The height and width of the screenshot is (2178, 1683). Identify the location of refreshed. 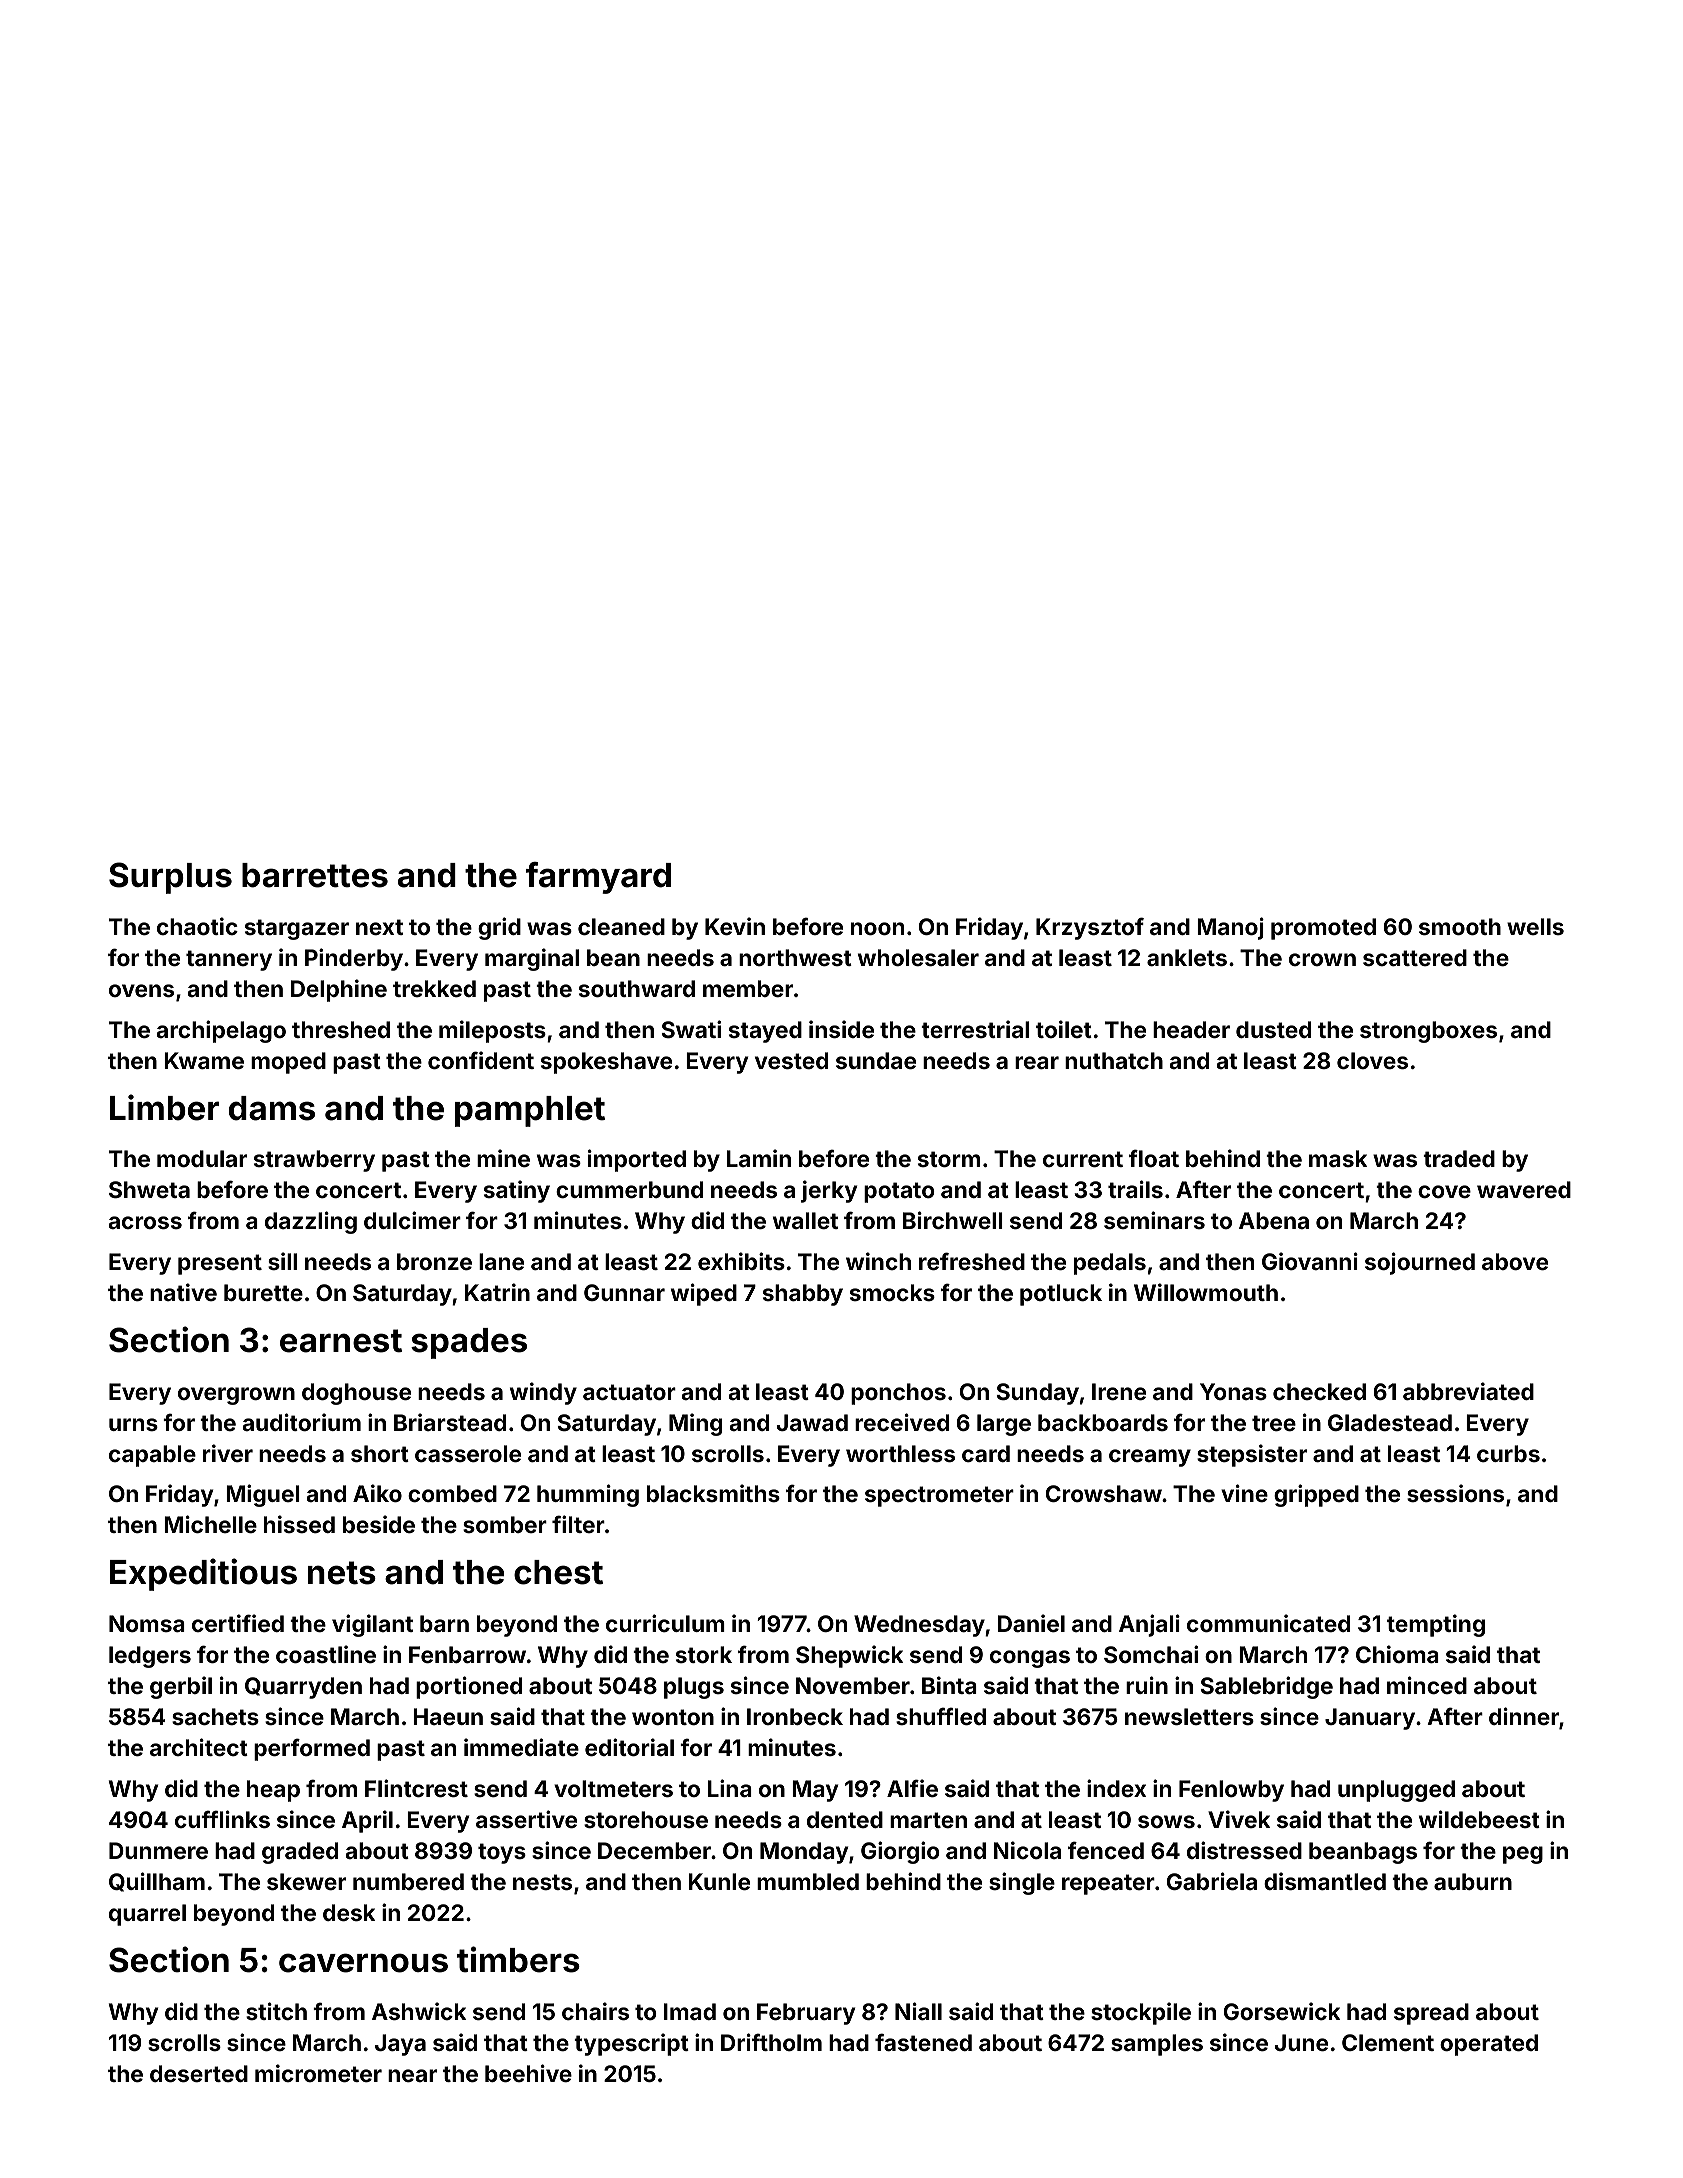
(972, 1261).
